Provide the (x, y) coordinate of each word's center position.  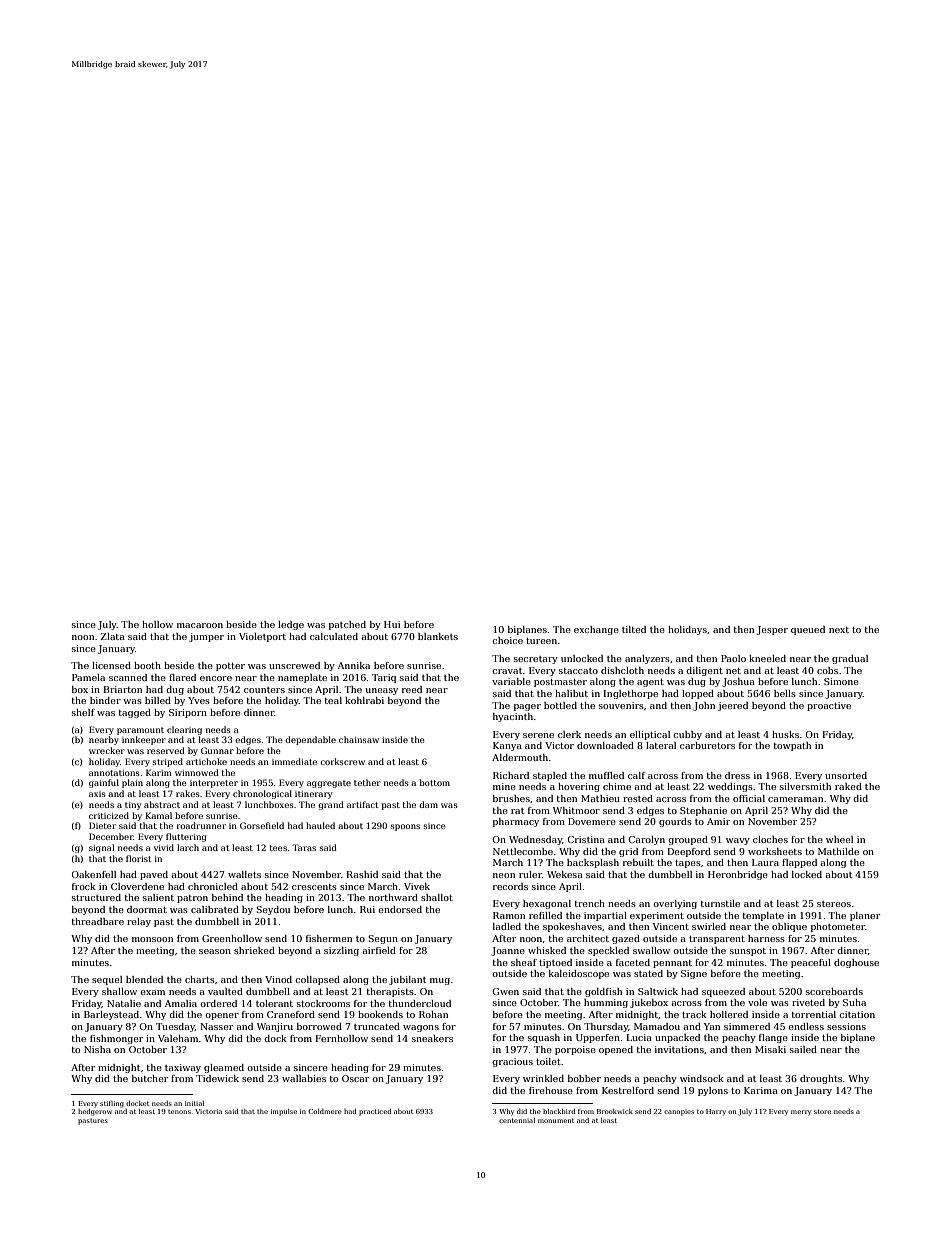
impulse (284, 1112)
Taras (304, 847)
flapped (799, 863)
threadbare (98, 921)
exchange (596, 630)
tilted (634, 629)
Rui (367, 909)
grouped (688, 840)
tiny (133, 806)
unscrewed (294, 665)
